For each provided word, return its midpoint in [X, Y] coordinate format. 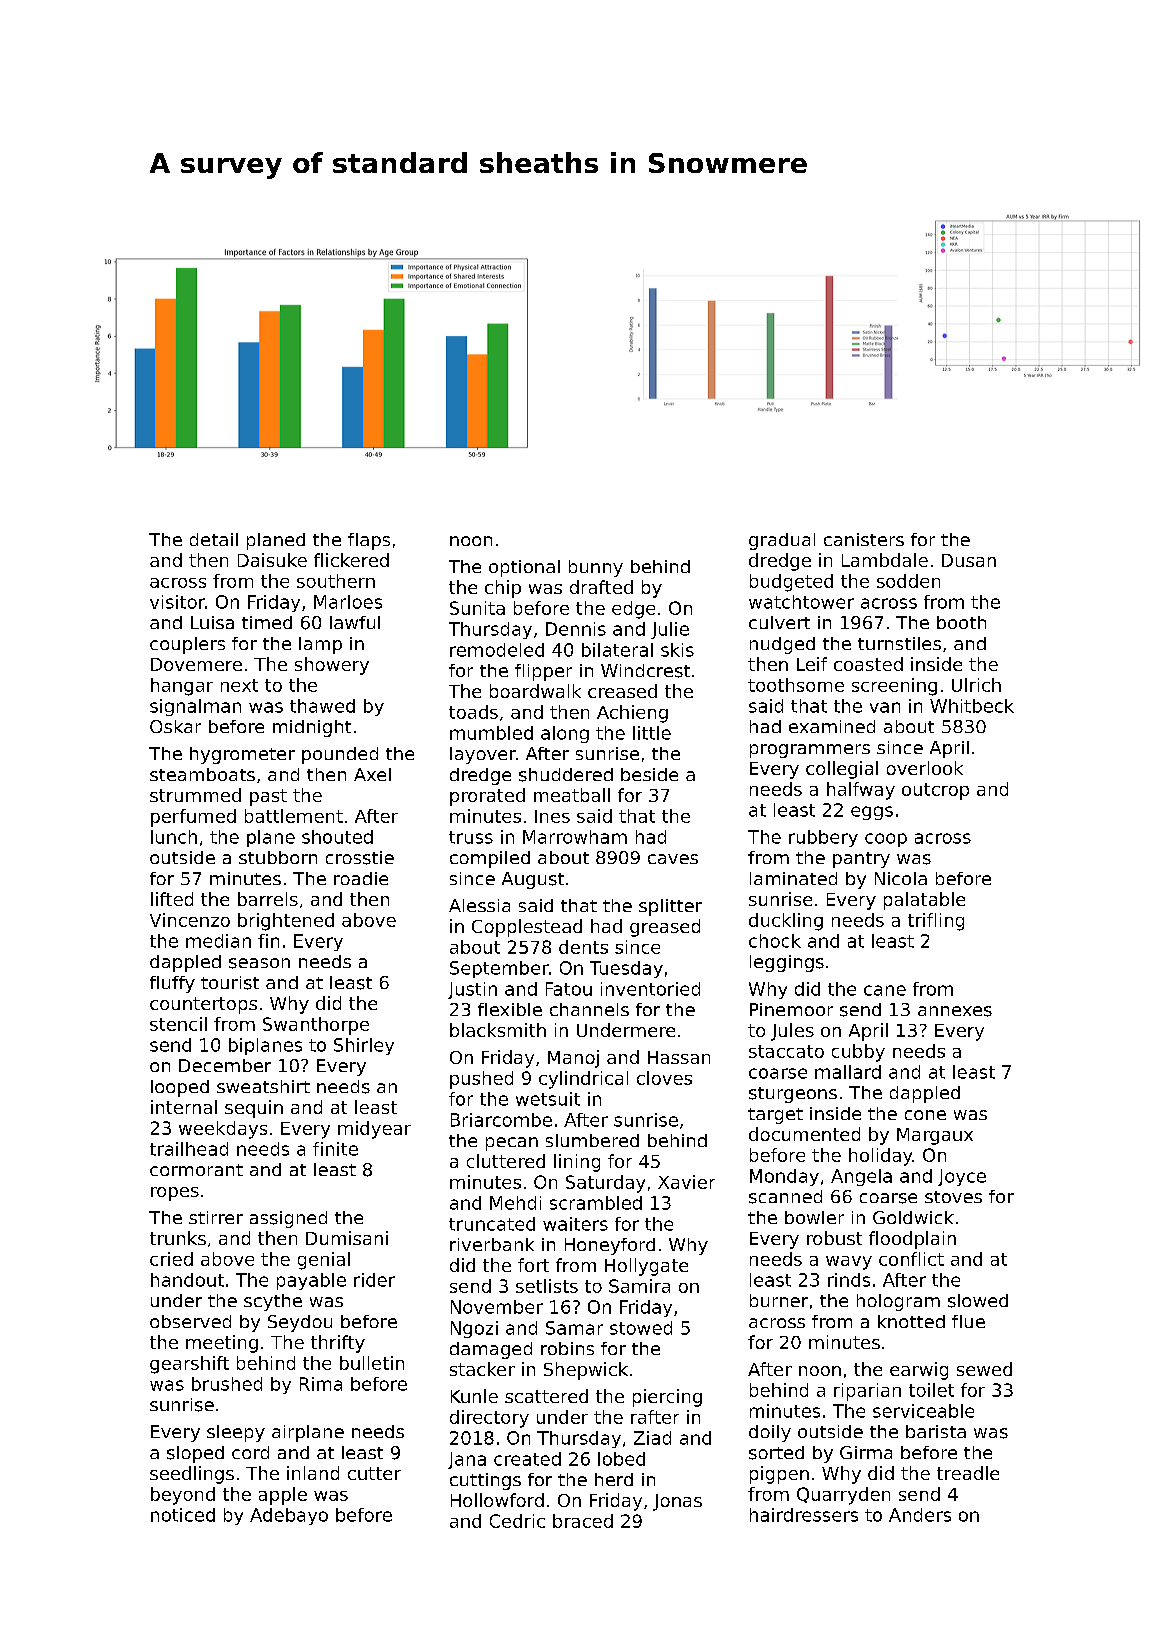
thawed [322, 706]
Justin [472, 990]
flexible [510, 1009]
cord [250, 1452]
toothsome [796, 685]
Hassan [679, 1057]
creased [622, 691]
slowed [978, 1301]
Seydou [300, 1323]
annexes [955, 1011]
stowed [641, 1328]
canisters [864, 539]
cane [885, 990]
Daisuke [272, 560]
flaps [369, 541]
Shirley [364, 1046]
